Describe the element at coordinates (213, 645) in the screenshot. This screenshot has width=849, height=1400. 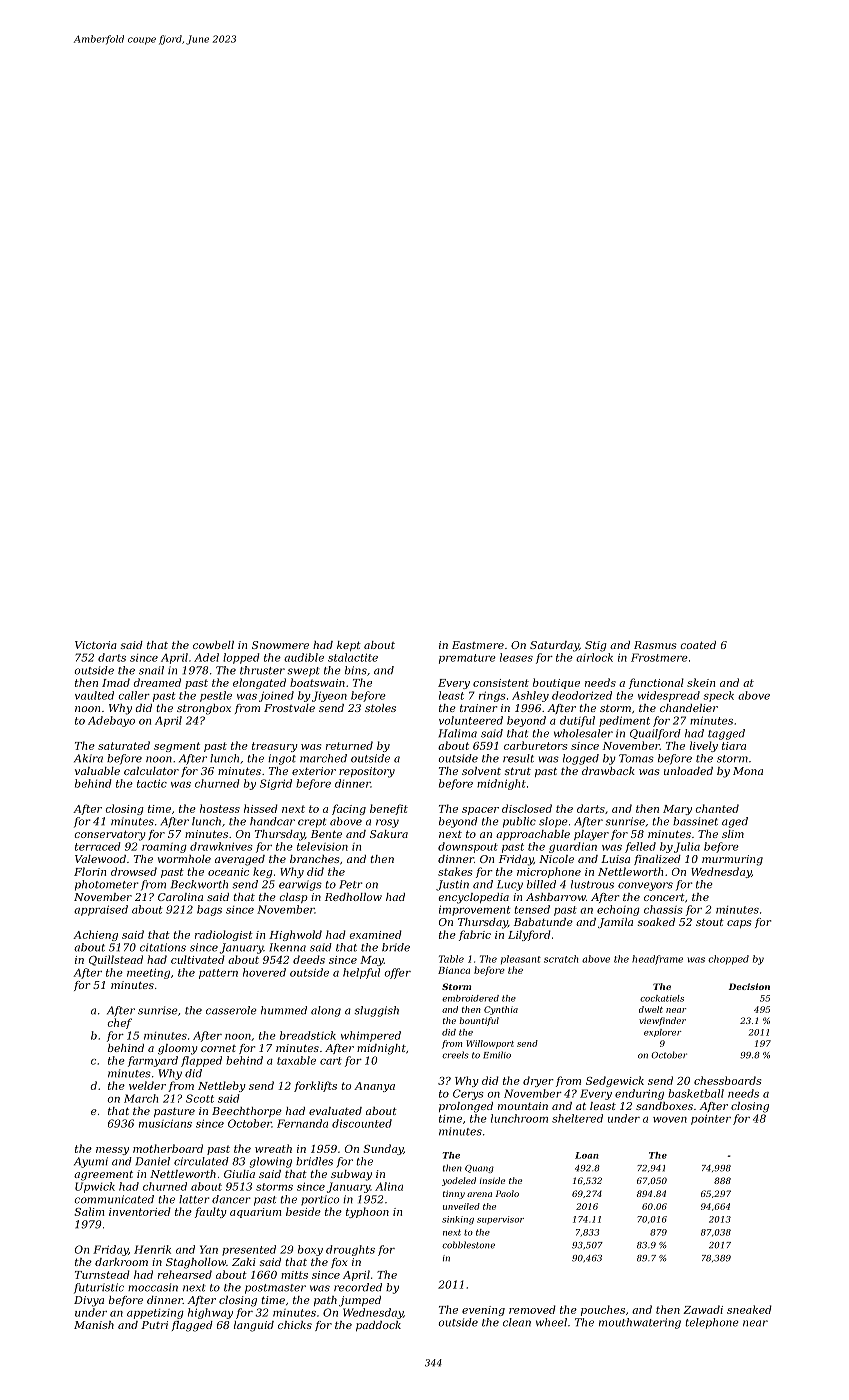
I see `cowbell` at that location.
